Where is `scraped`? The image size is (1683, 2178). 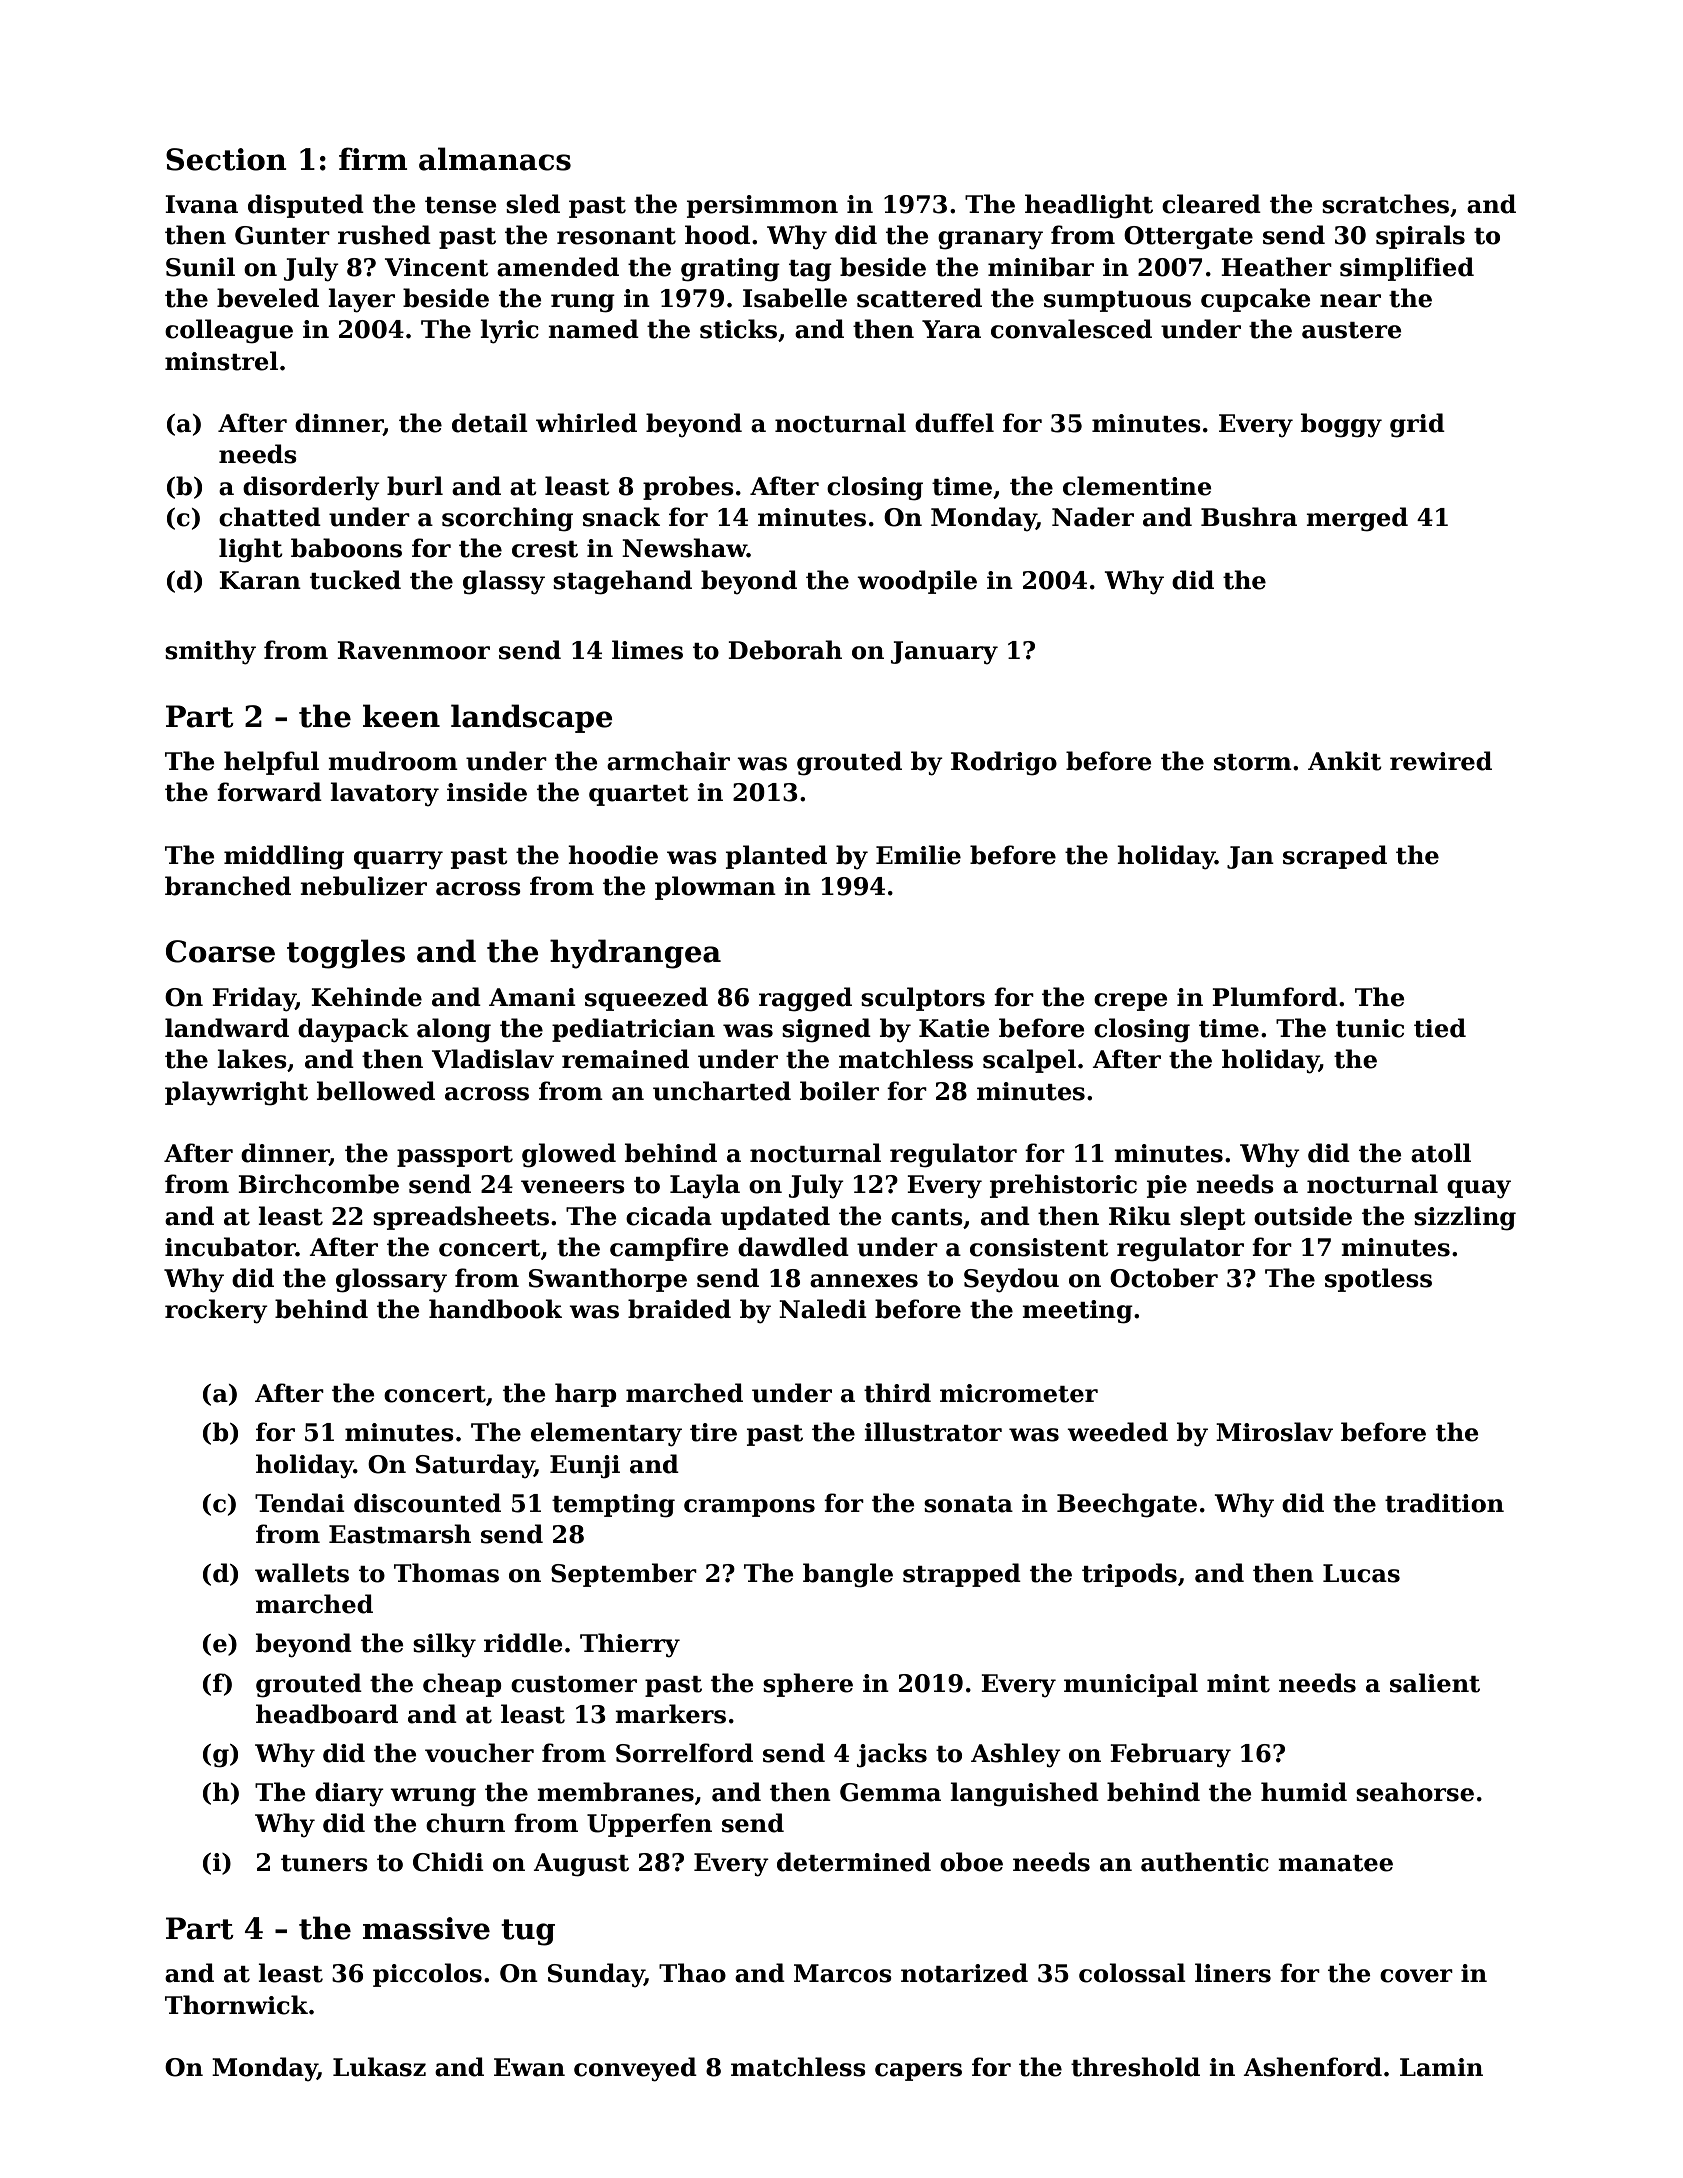
scraped is located at coordinates (1335, 857).
